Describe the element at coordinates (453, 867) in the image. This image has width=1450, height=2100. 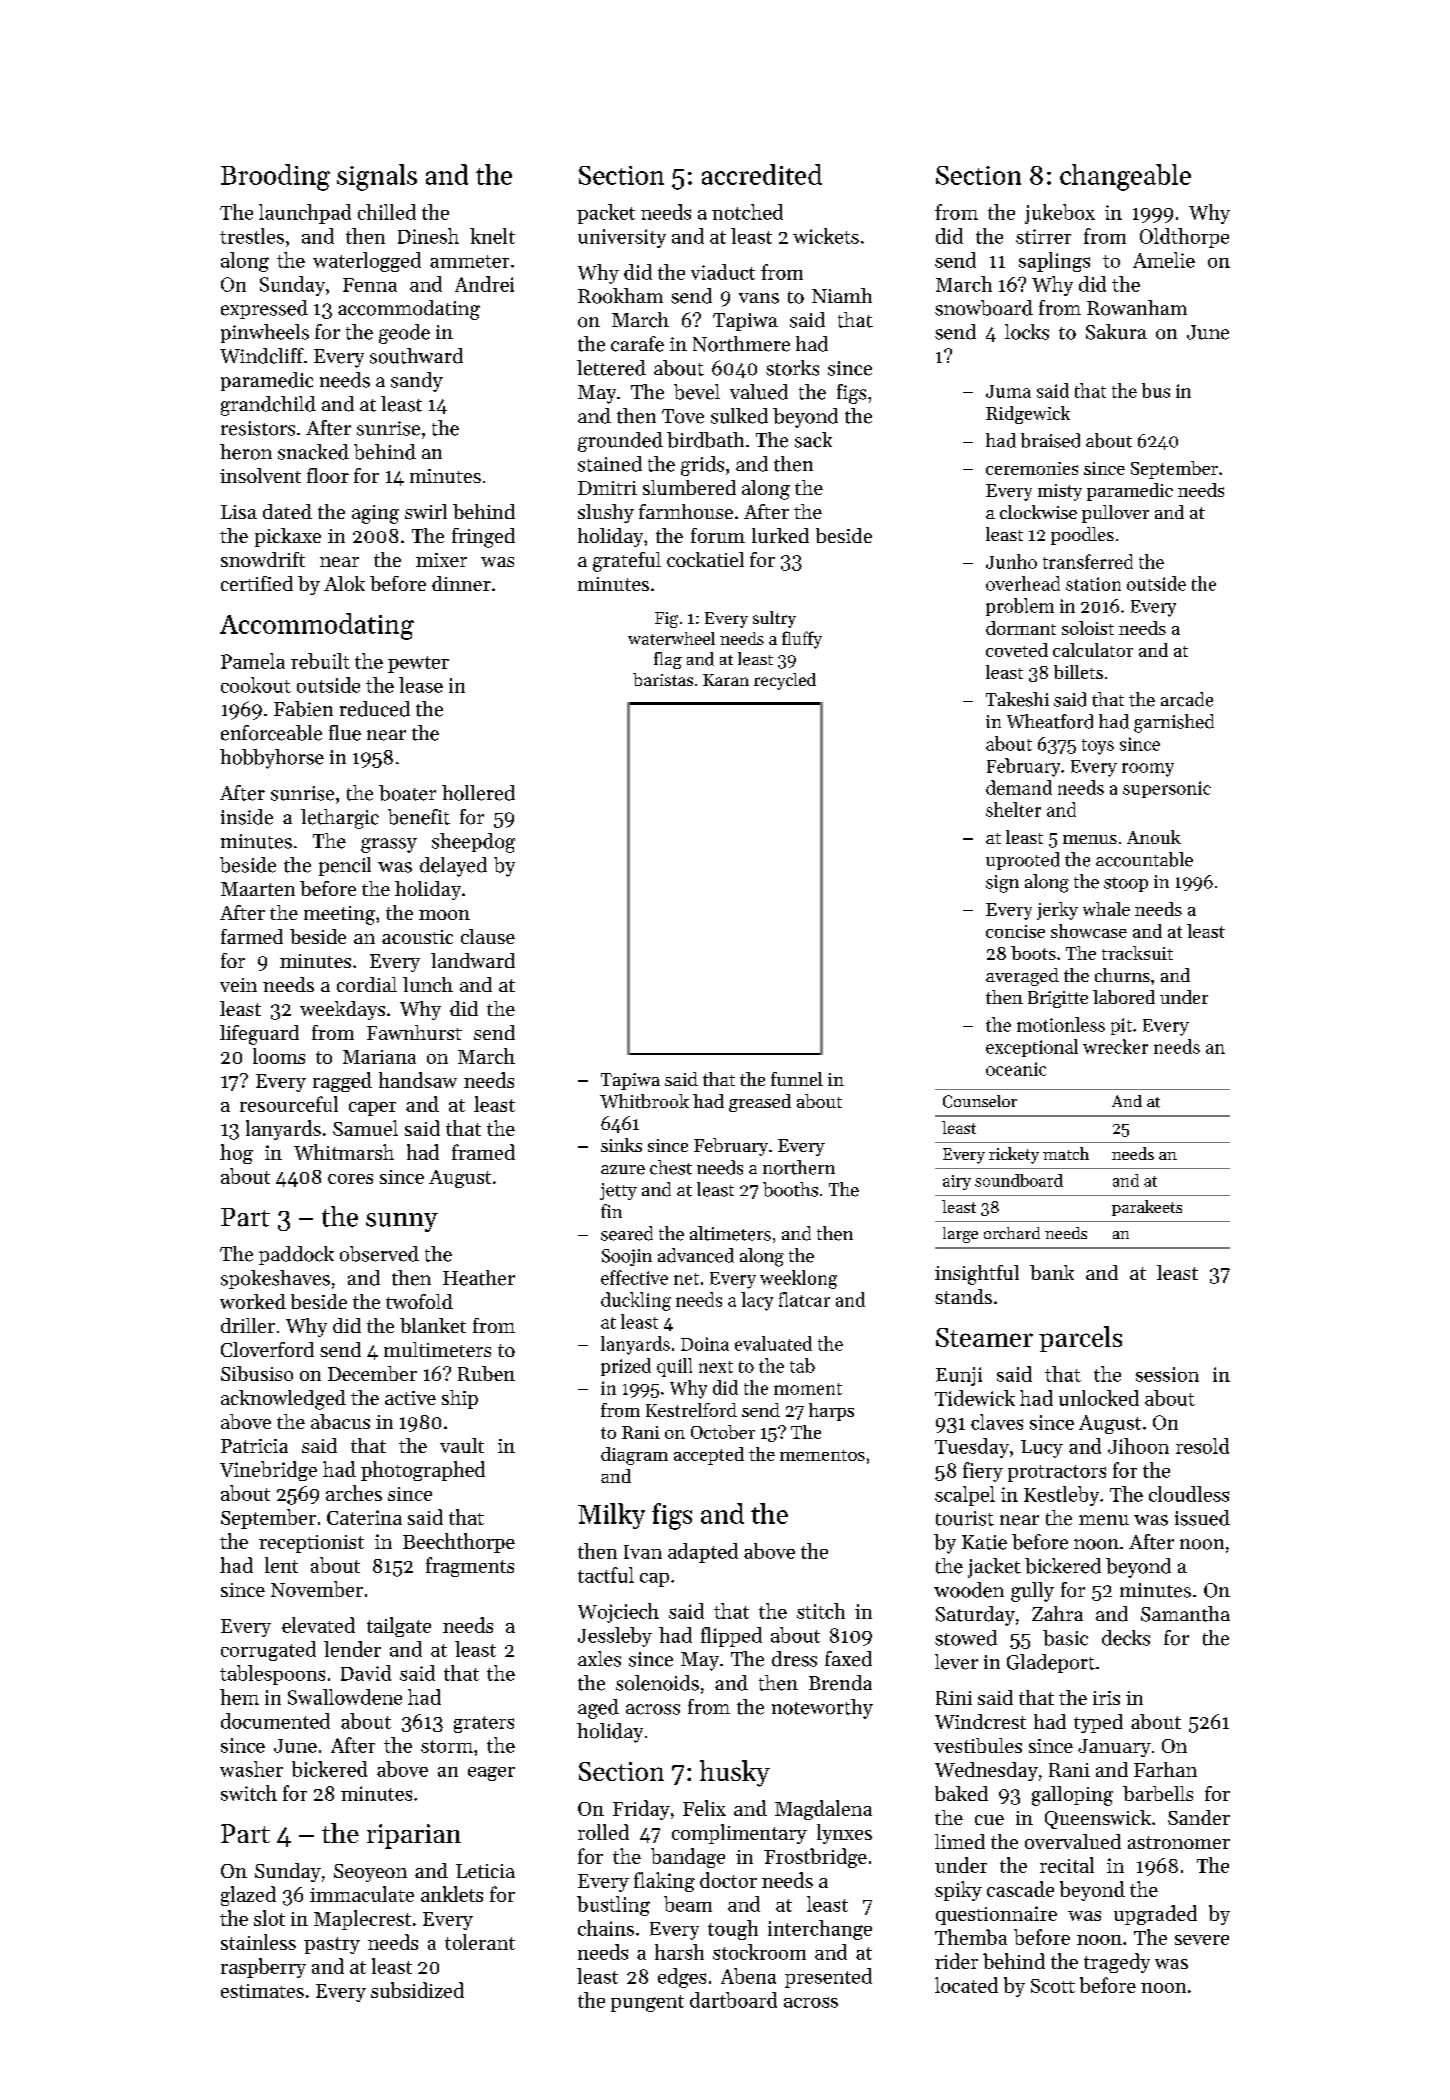
I see `delayed` at that location.
